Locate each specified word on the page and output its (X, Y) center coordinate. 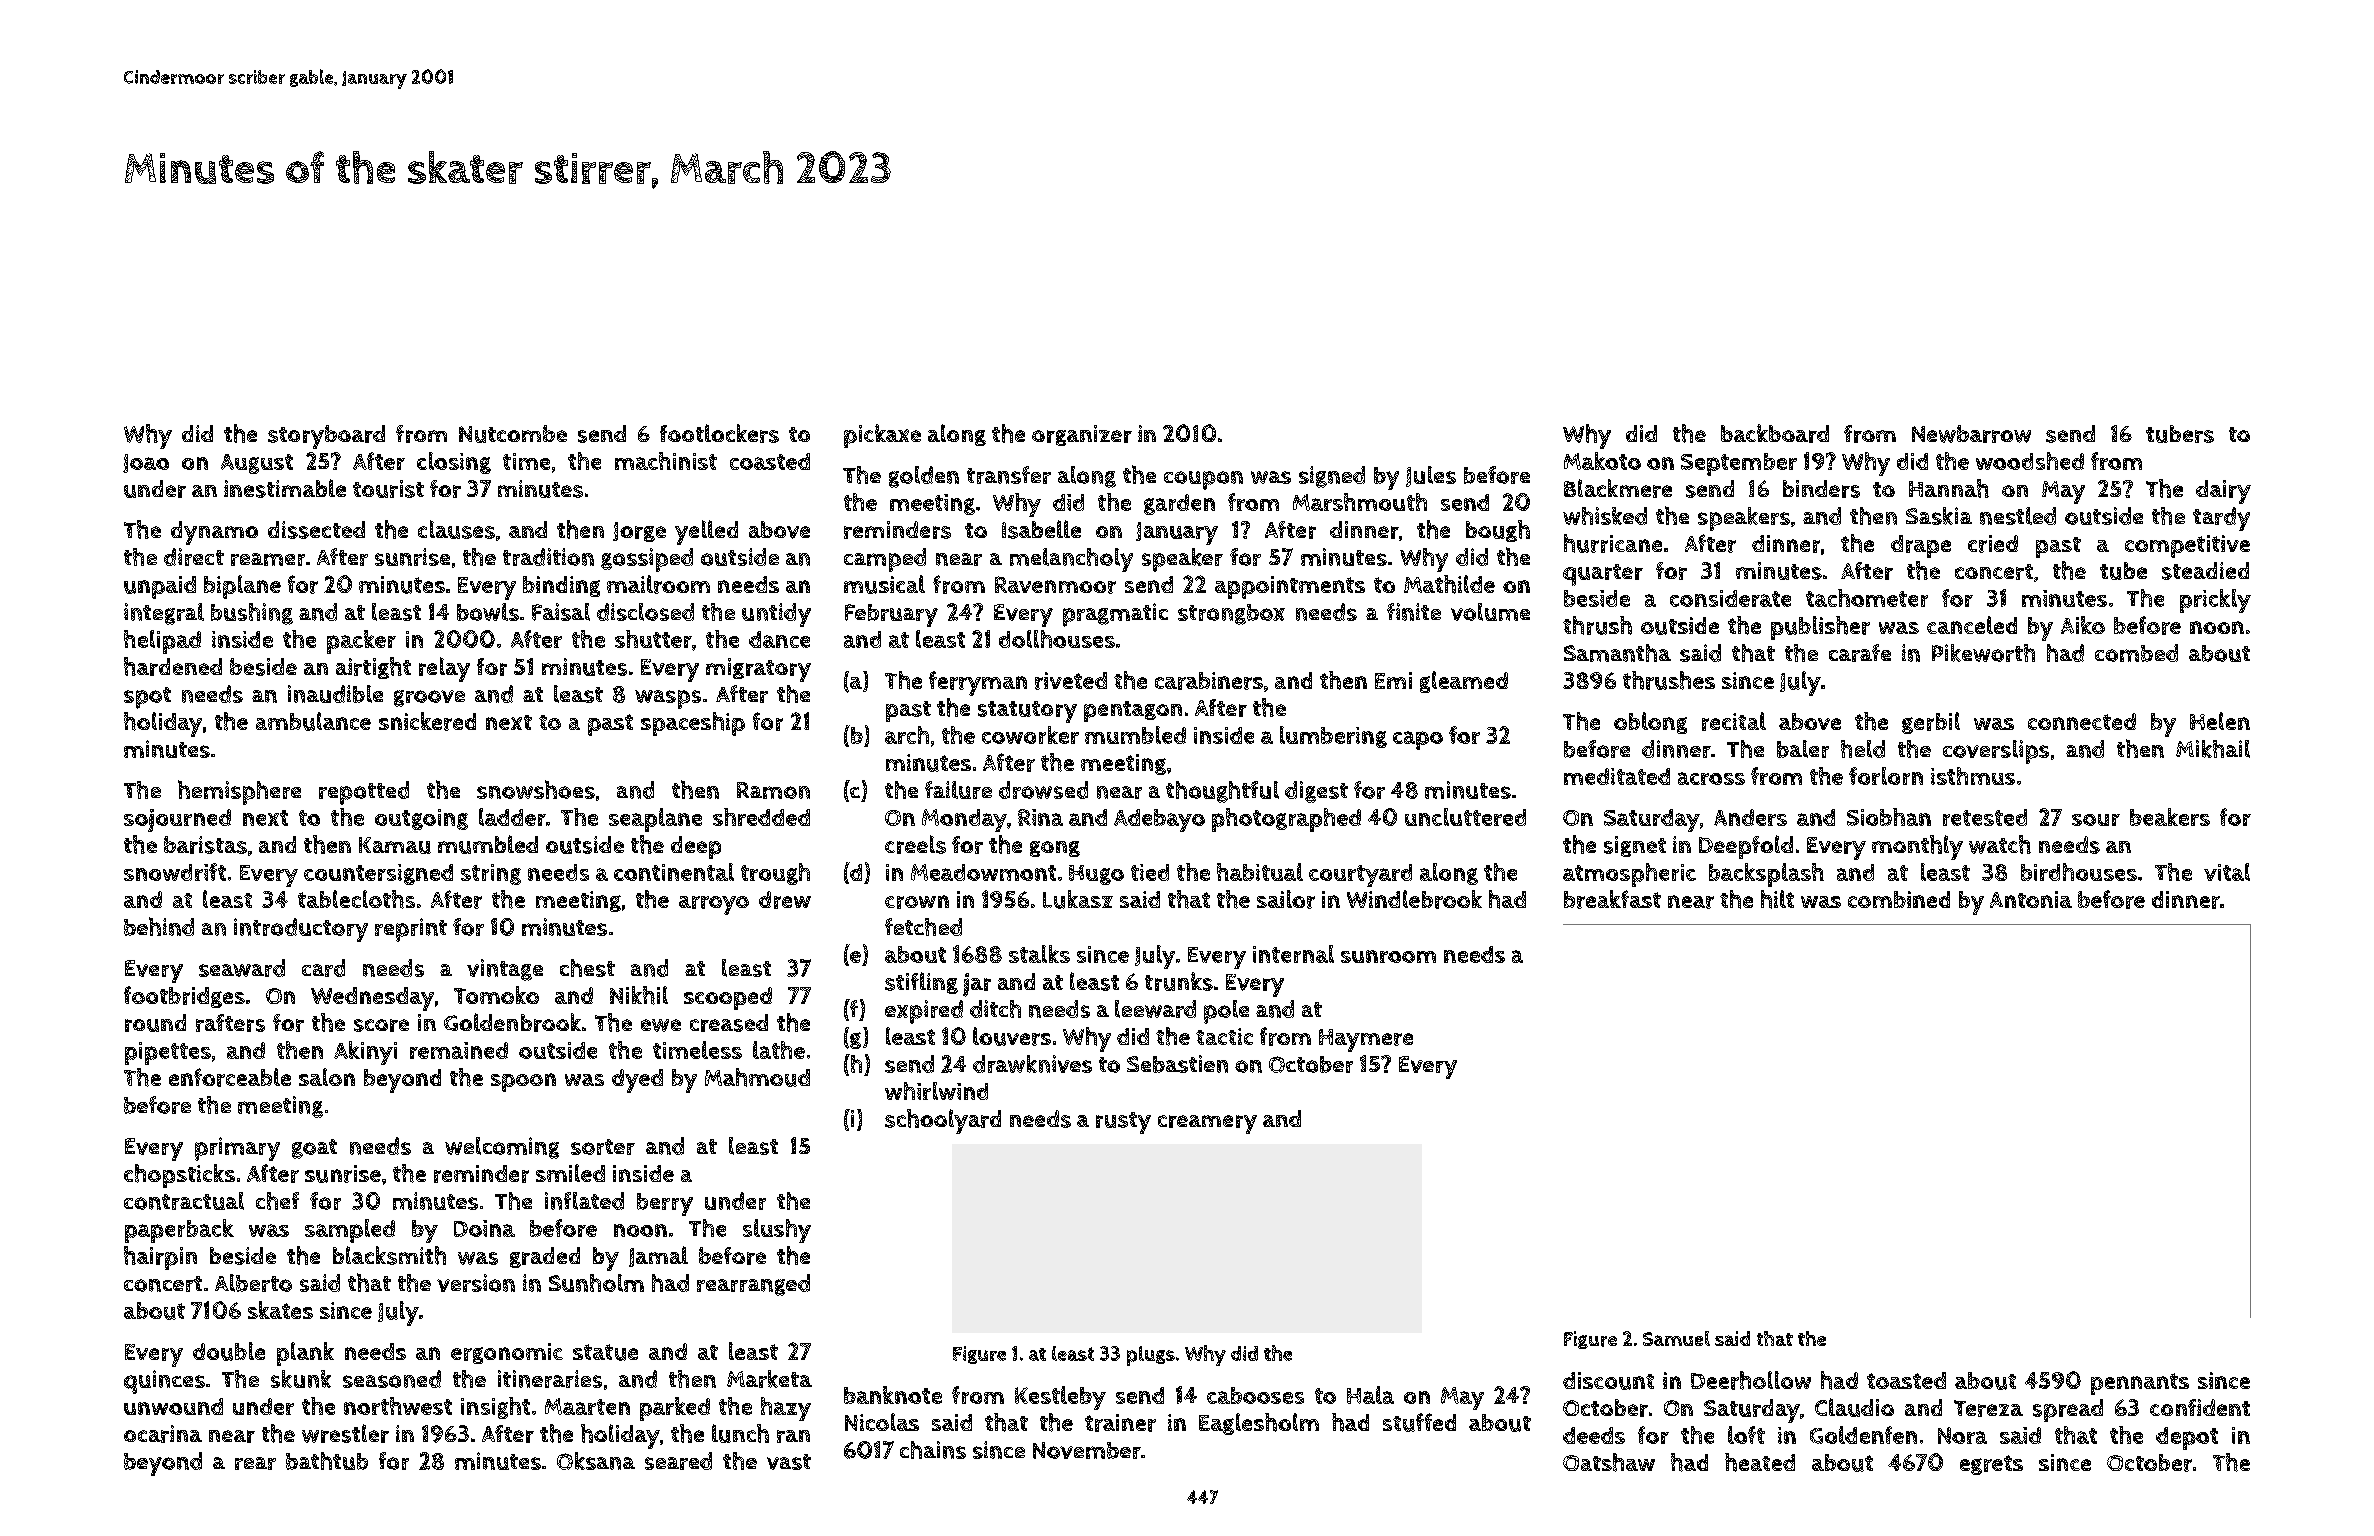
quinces (164, 1382)
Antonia (2031, 899)
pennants (2140, 1384)
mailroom (658, 584)
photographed (1286, 820)
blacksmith (389, 1255)
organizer (1082, 435)
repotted (364, 793)
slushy (777, 1231)
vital (2227, 872)
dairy (2223, 492)
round (155, 1023)
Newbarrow (1971, 434)
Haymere (1366, 1040)
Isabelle (1041, 529)
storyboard (326, 437)
